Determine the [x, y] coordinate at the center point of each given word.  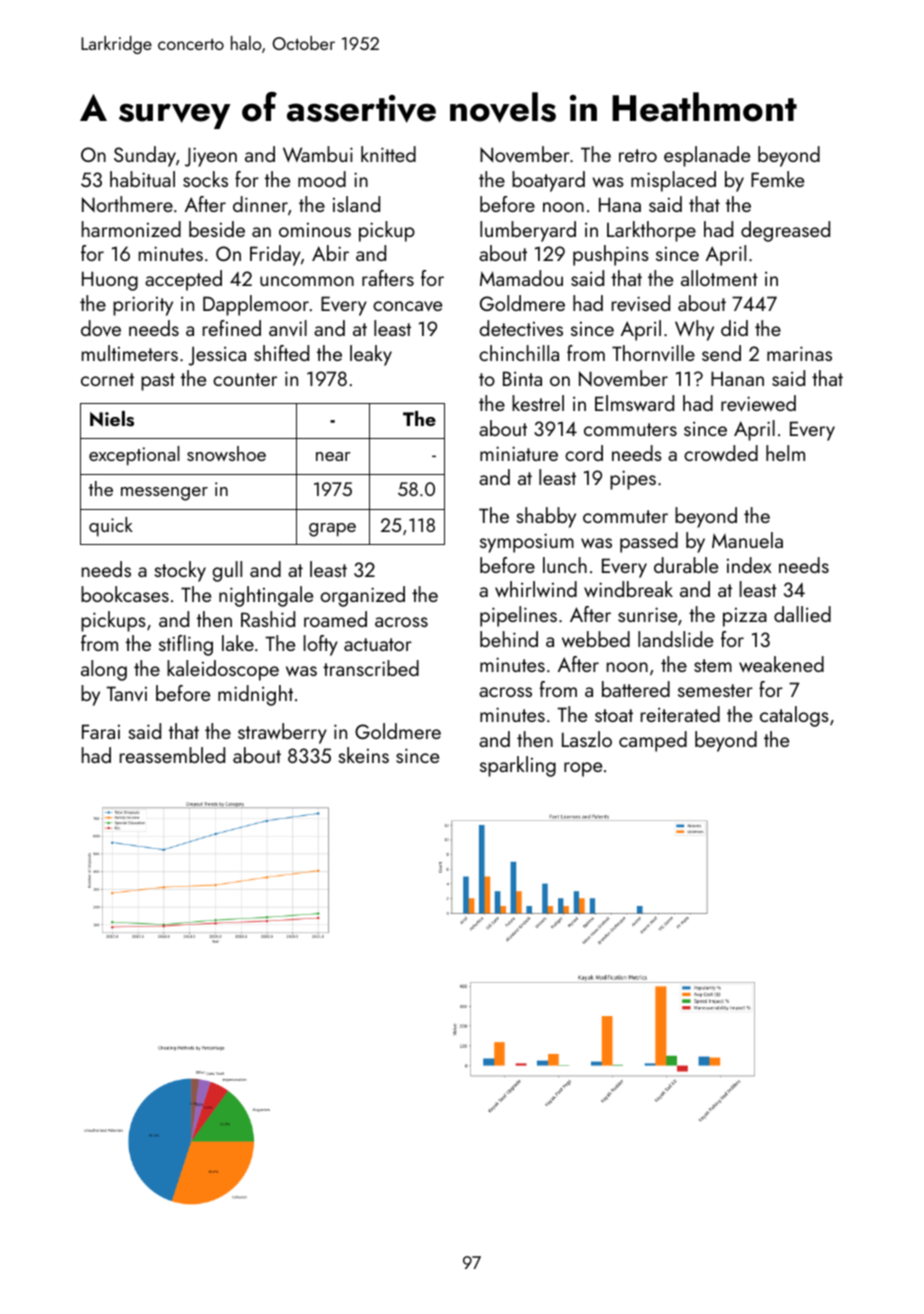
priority [143, 306]
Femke [777, 179]
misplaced [673, 181]
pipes [633, 480]
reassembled [172, 755]
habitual [142, 179]
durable [686, 565]
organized [363, 596]
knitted [388, 154]
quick [111, 527]
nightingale [266, 596]
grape [332, 530]
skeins [364, 755]
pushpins [611, 255]
